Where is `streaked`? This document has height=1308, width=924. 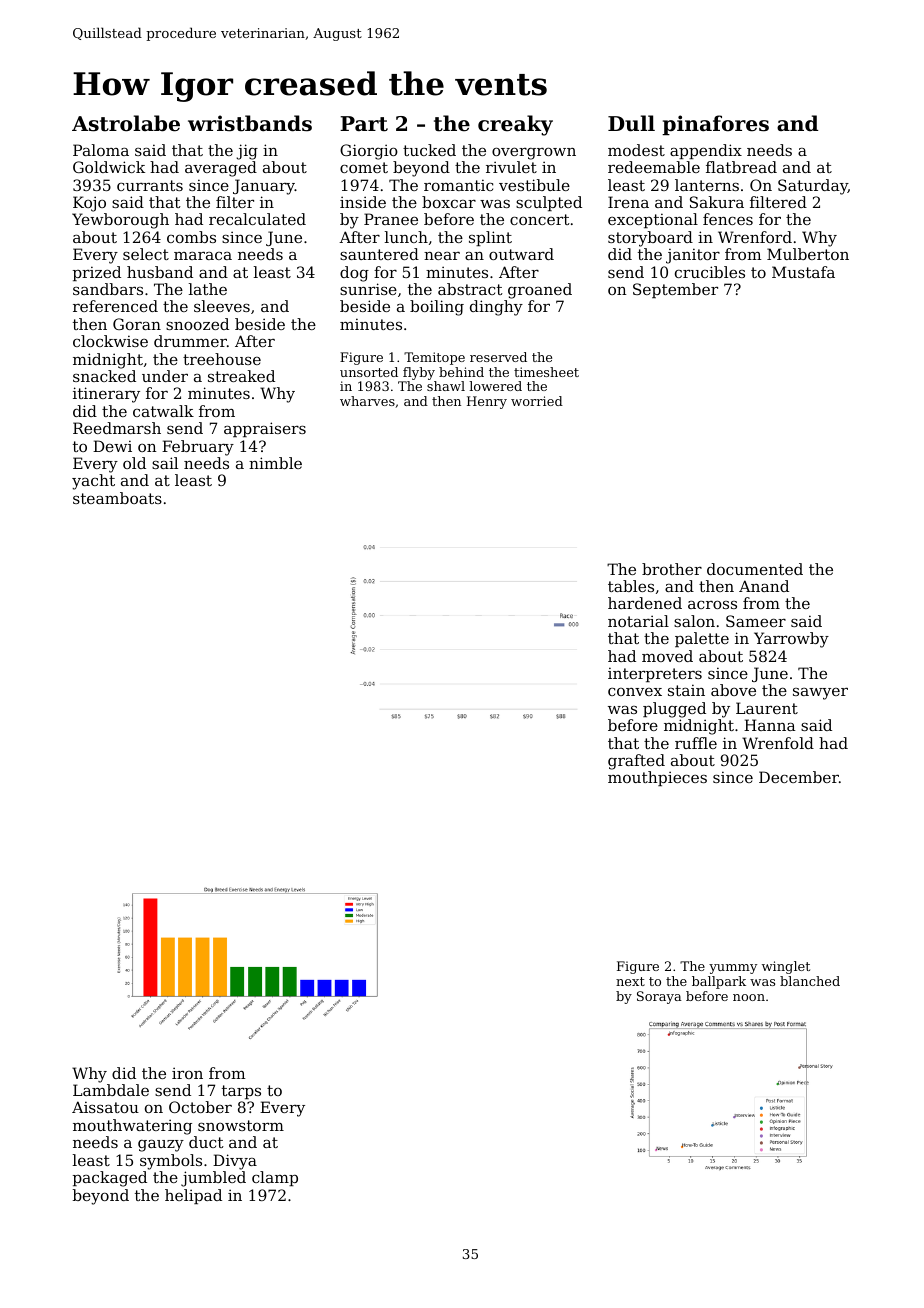
streaked is located at coordinates (241, 376).
